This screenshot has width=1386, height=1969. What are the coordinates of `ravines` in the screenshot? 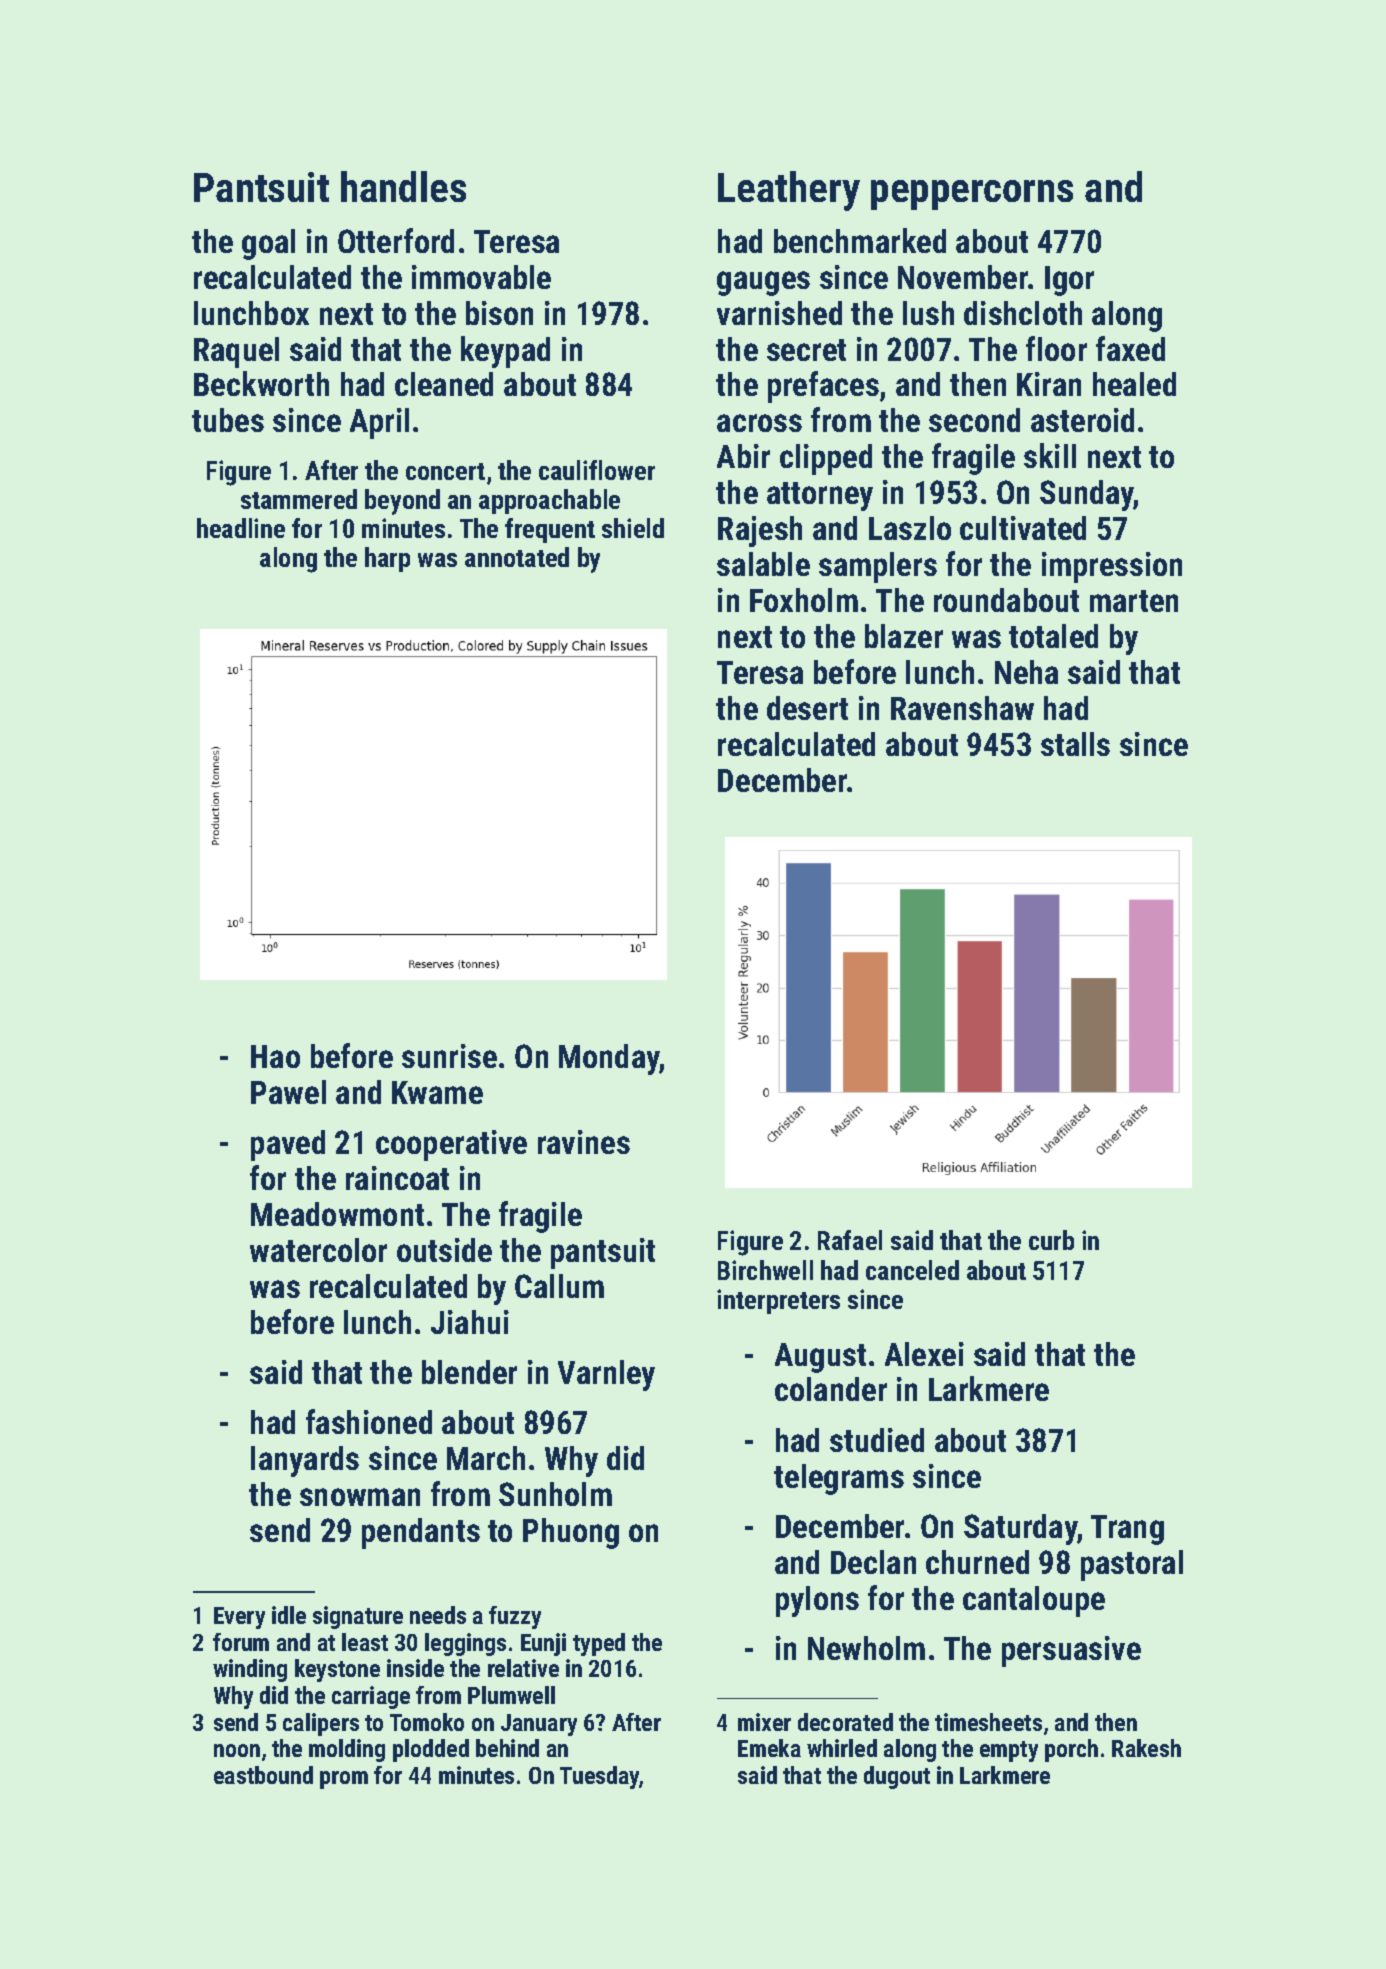 It's located at (584, 1142).
